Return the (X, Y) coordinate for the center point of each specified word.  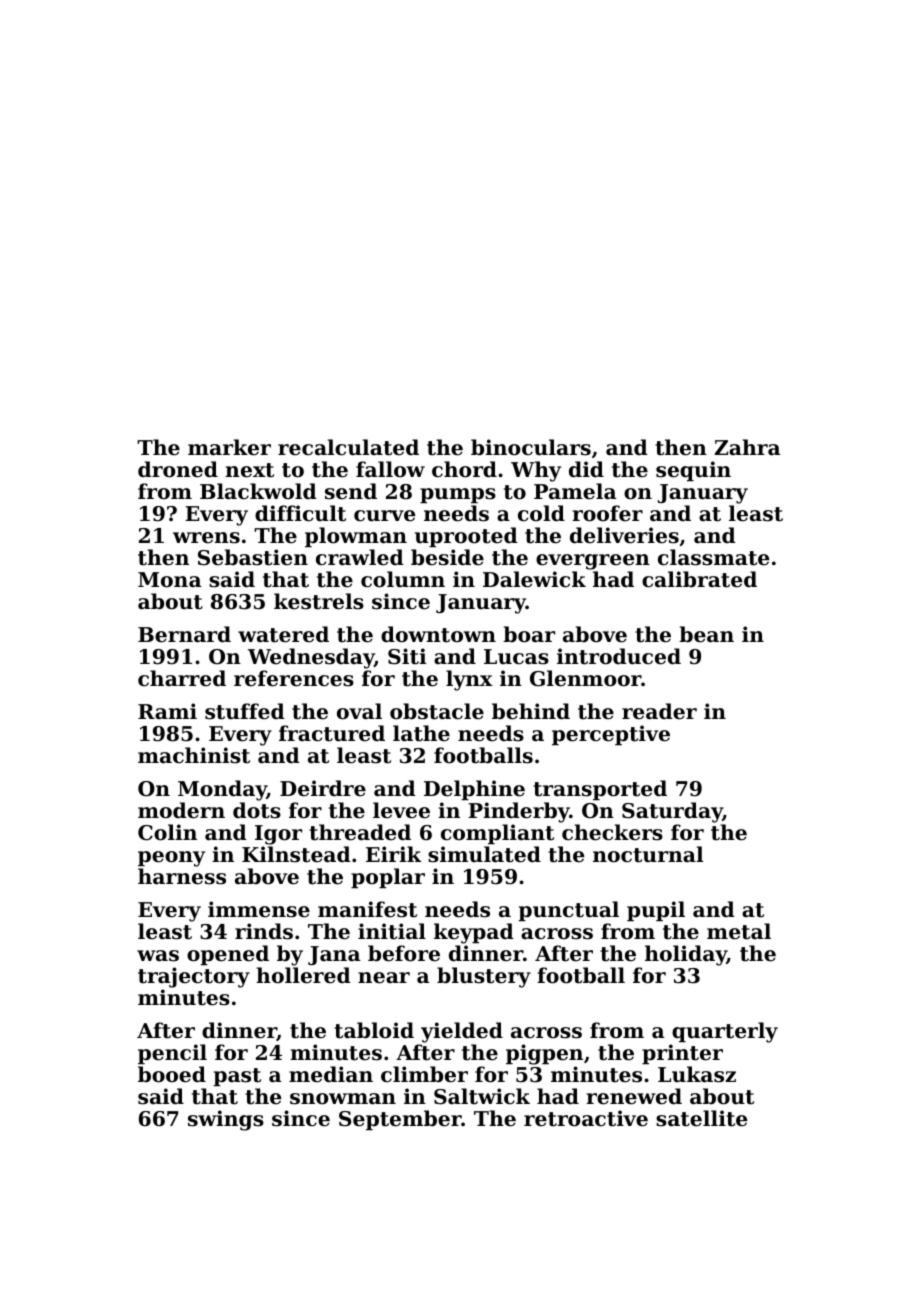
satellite (701, 1118)
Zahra (747, 447)
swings (226, 1120)
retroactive (586, 1118)
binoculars (531, 447)
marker (229, 447)
